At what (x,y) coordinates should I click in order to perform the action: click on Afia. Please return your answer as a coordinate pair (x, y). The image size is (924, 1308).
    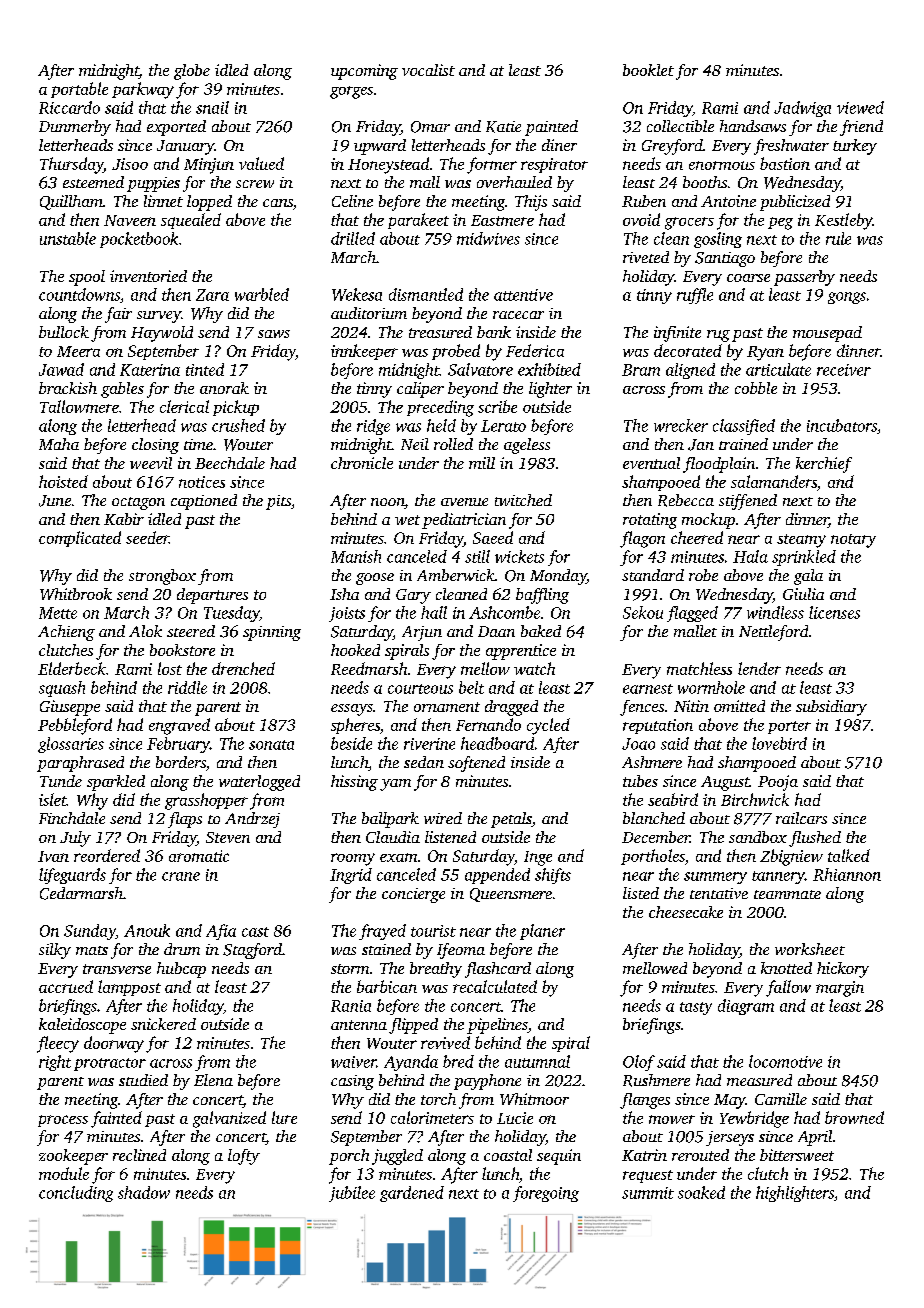
    Looking at the image, I should click on (221, 932).
